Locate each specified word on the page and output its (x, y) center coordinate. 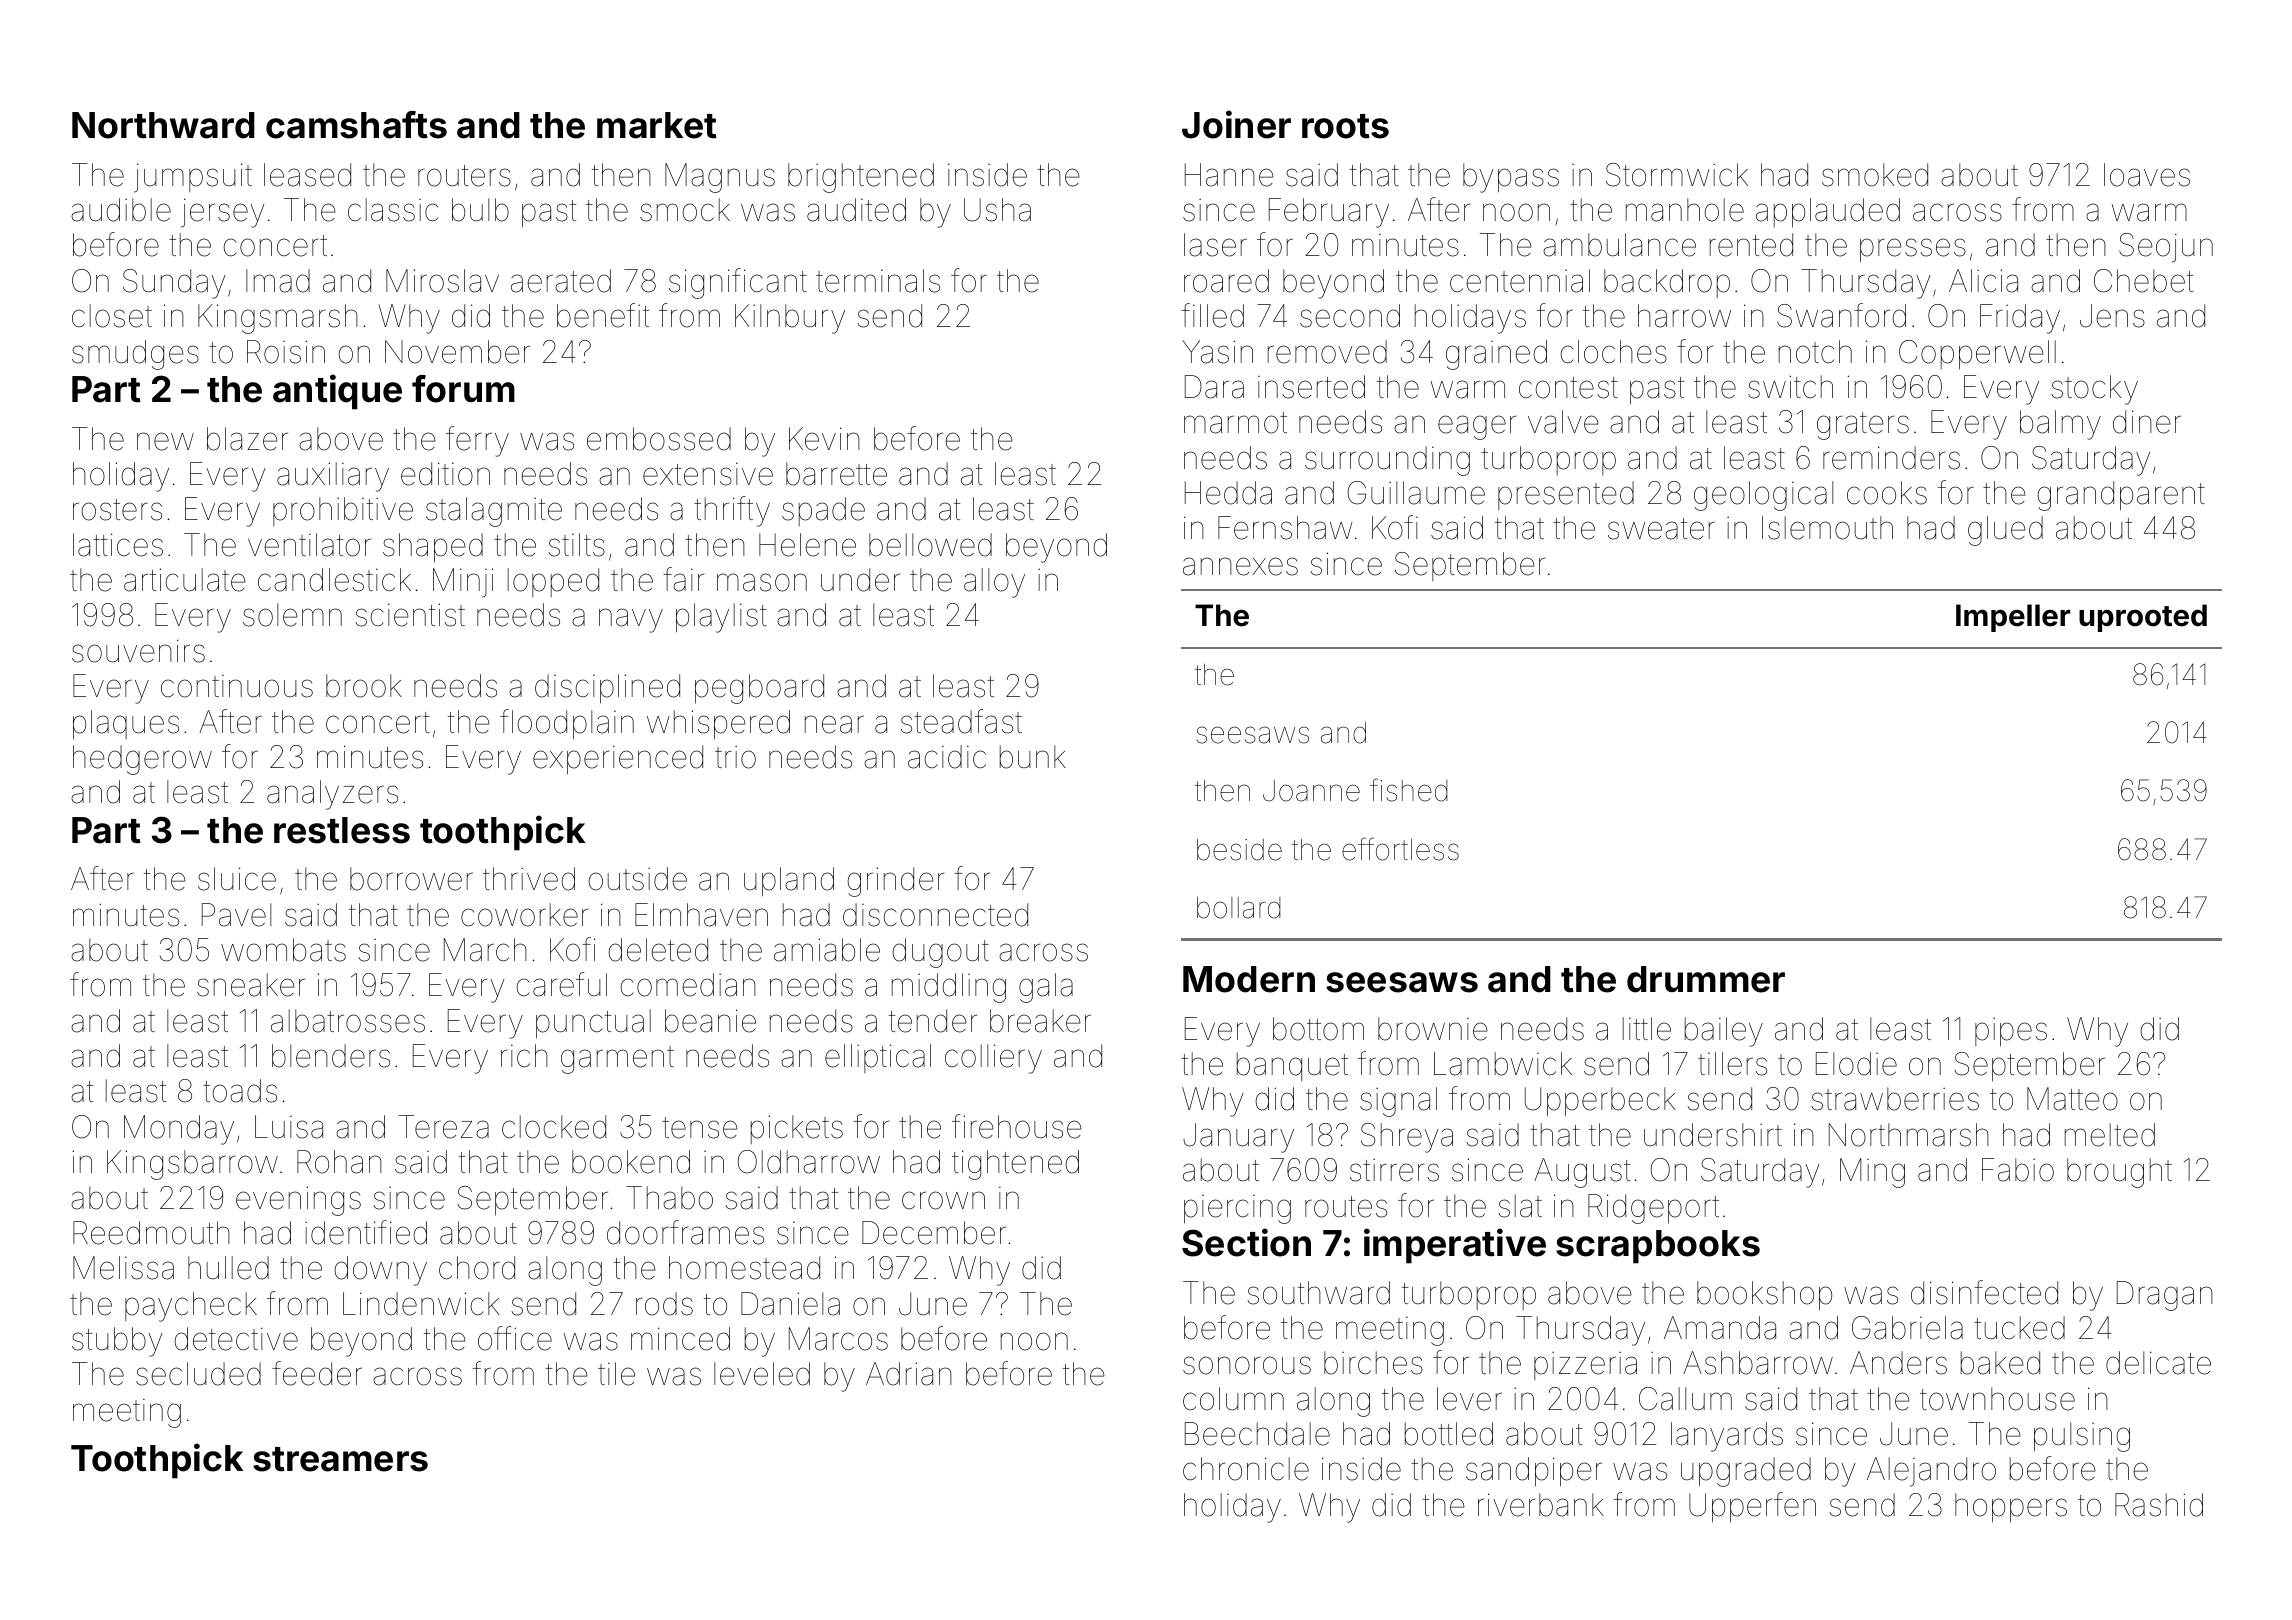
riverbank (1541, 1505)
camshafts (356, 125)
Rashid (2159, 1505)
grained (1496, 355)
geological (1763, 496)
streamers (340, 1459)
